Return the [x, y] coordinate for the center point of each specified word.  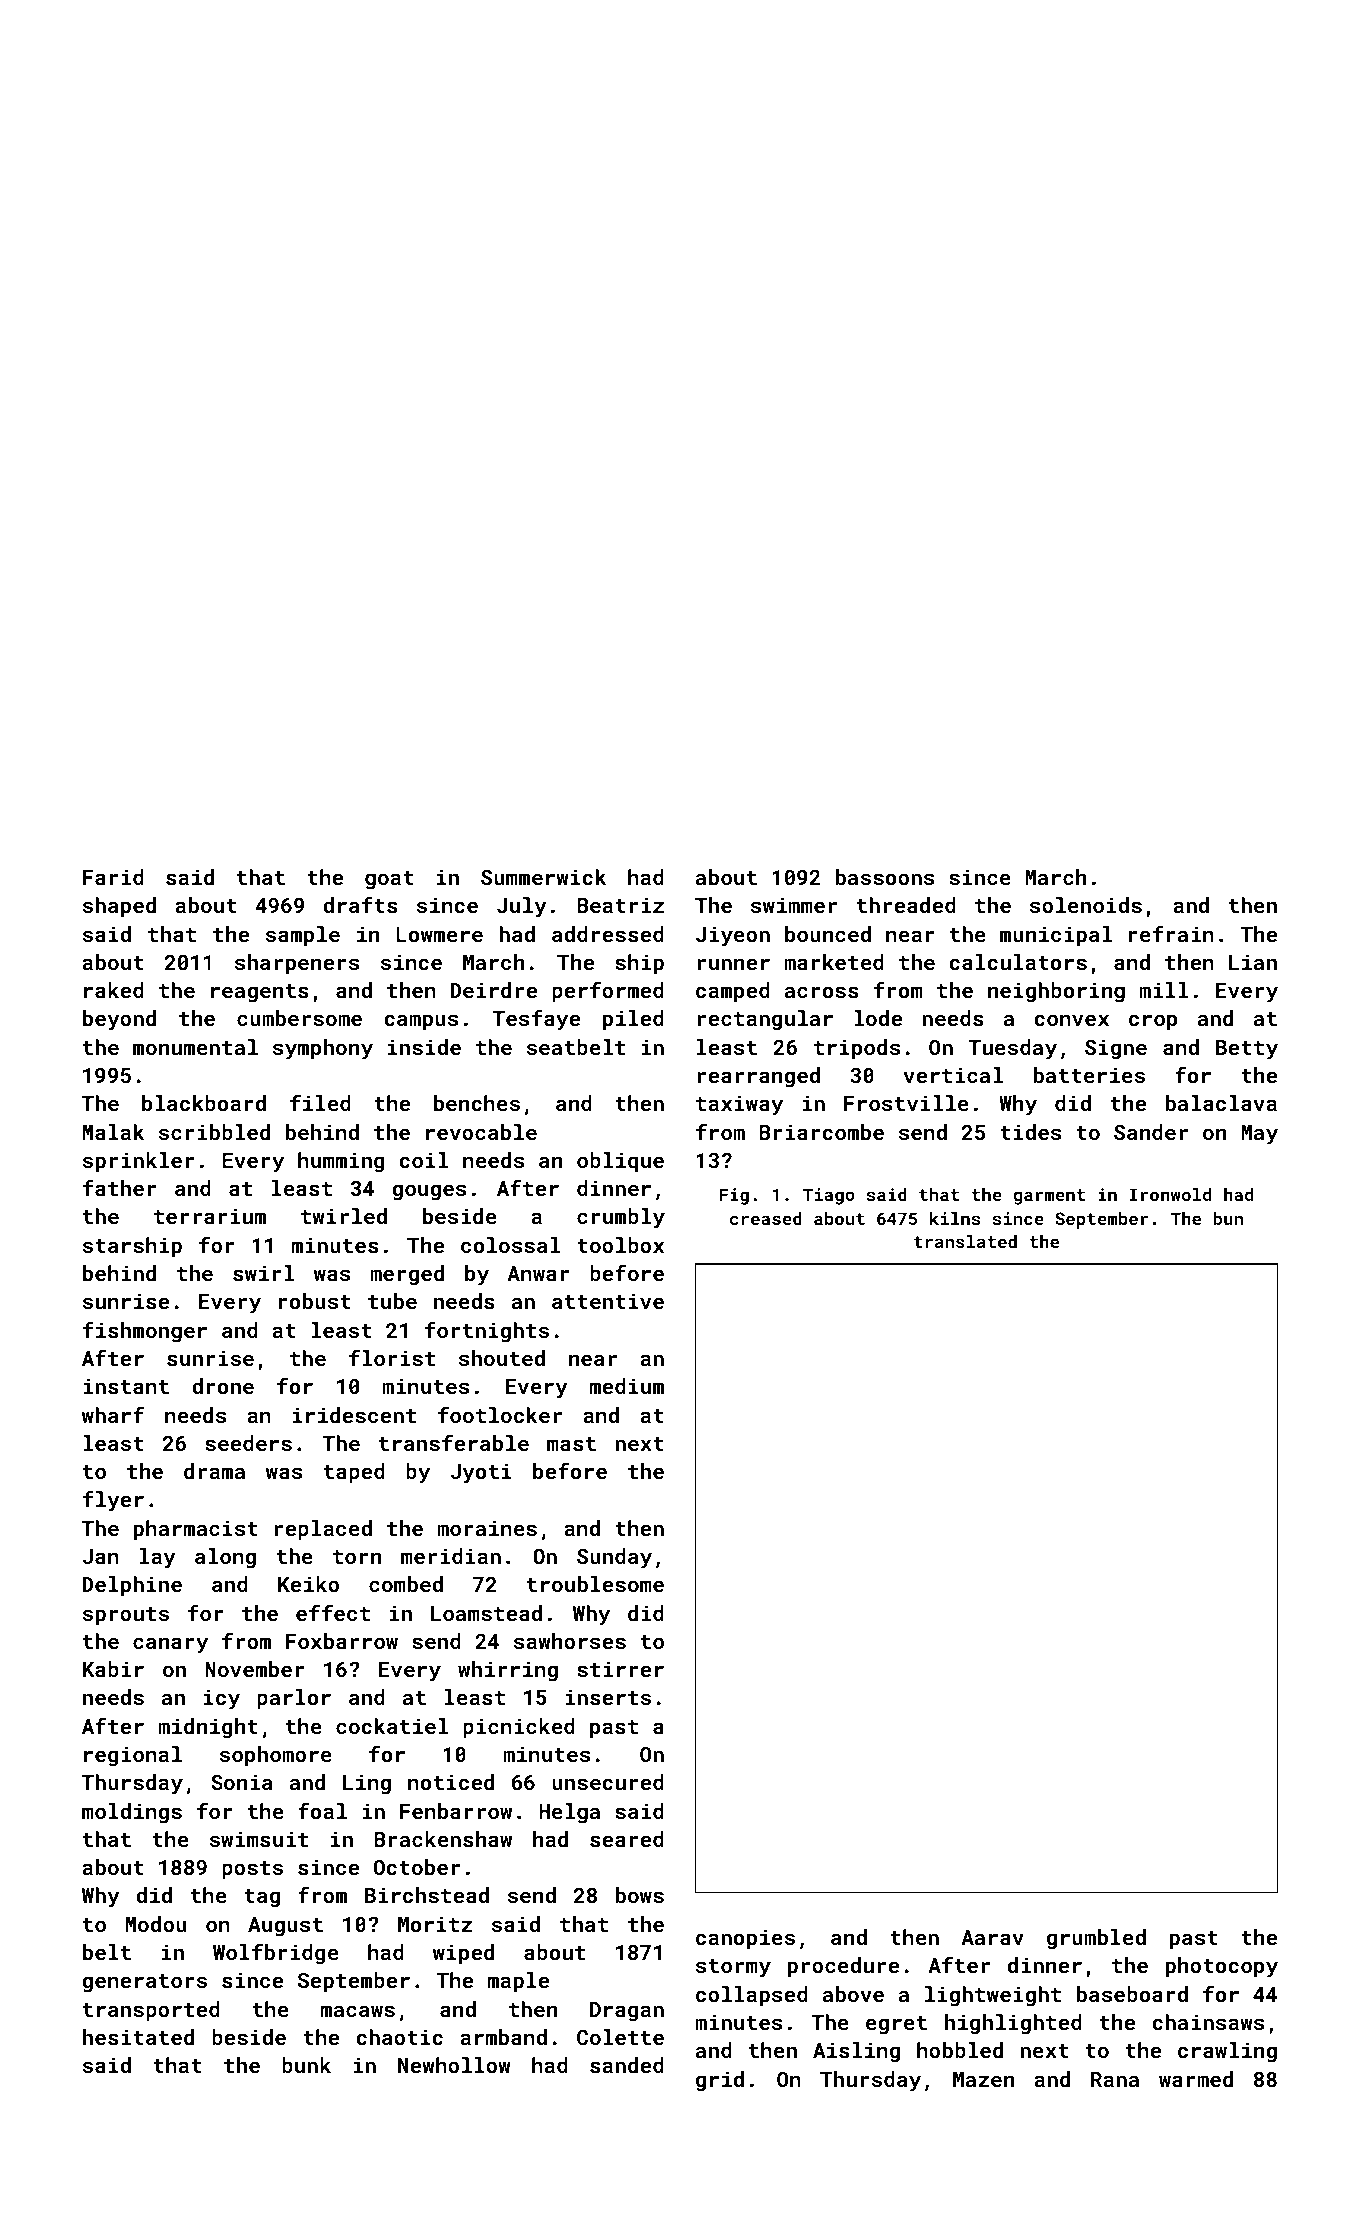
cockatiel [392, 1726]
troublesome [595, 1584]
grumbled [1096, 1939]
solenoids [1086, 905]
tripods [857, 1049]
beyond [119, 1020]
